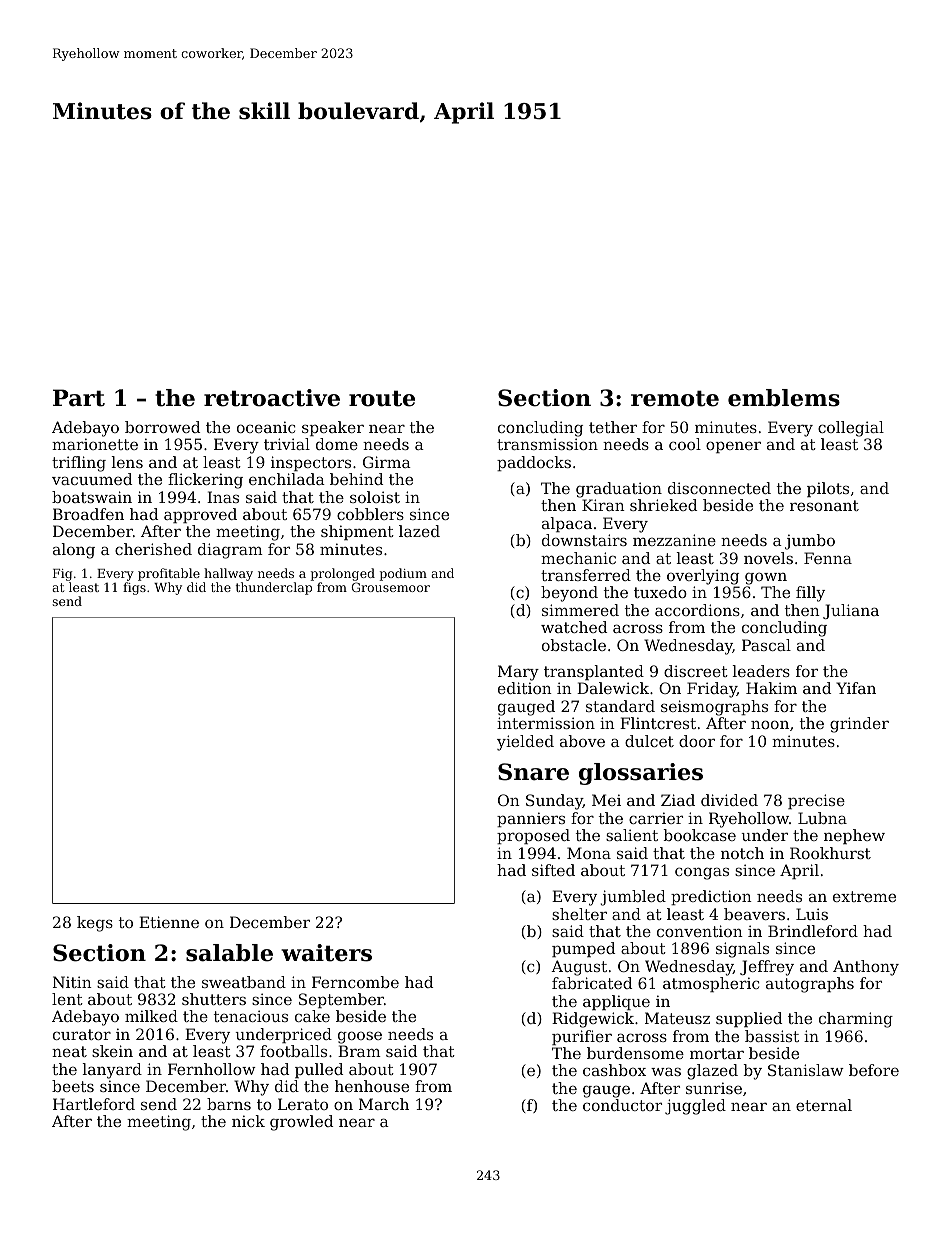 Image resolution: width=952 pixels, height=1233 pixels. I want to click on marionette, so click(95, 444).
